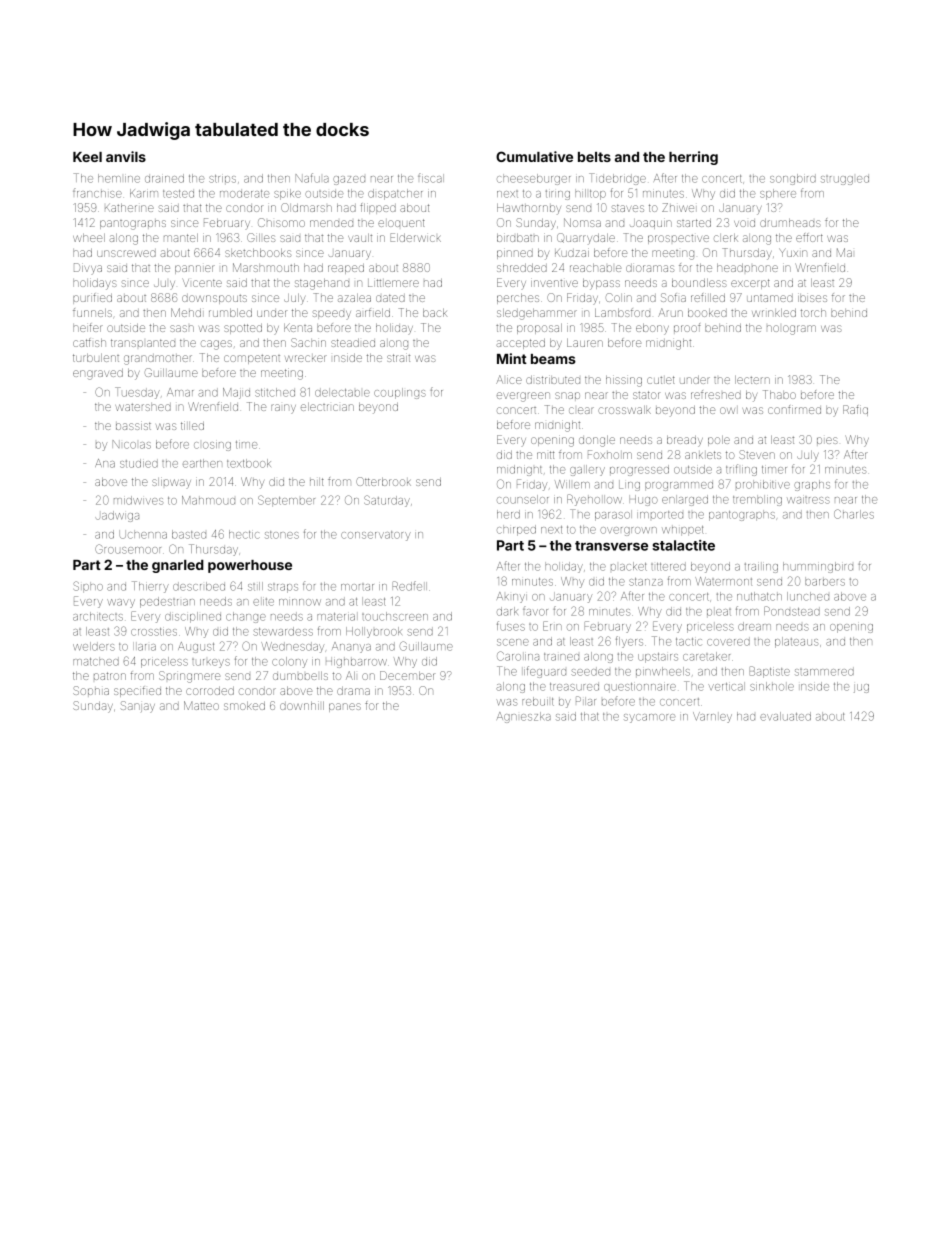  What do you see at coordinates (534, 179) in the screenshot?
I see `cheeseburger` at bounding box center [534, 179].
